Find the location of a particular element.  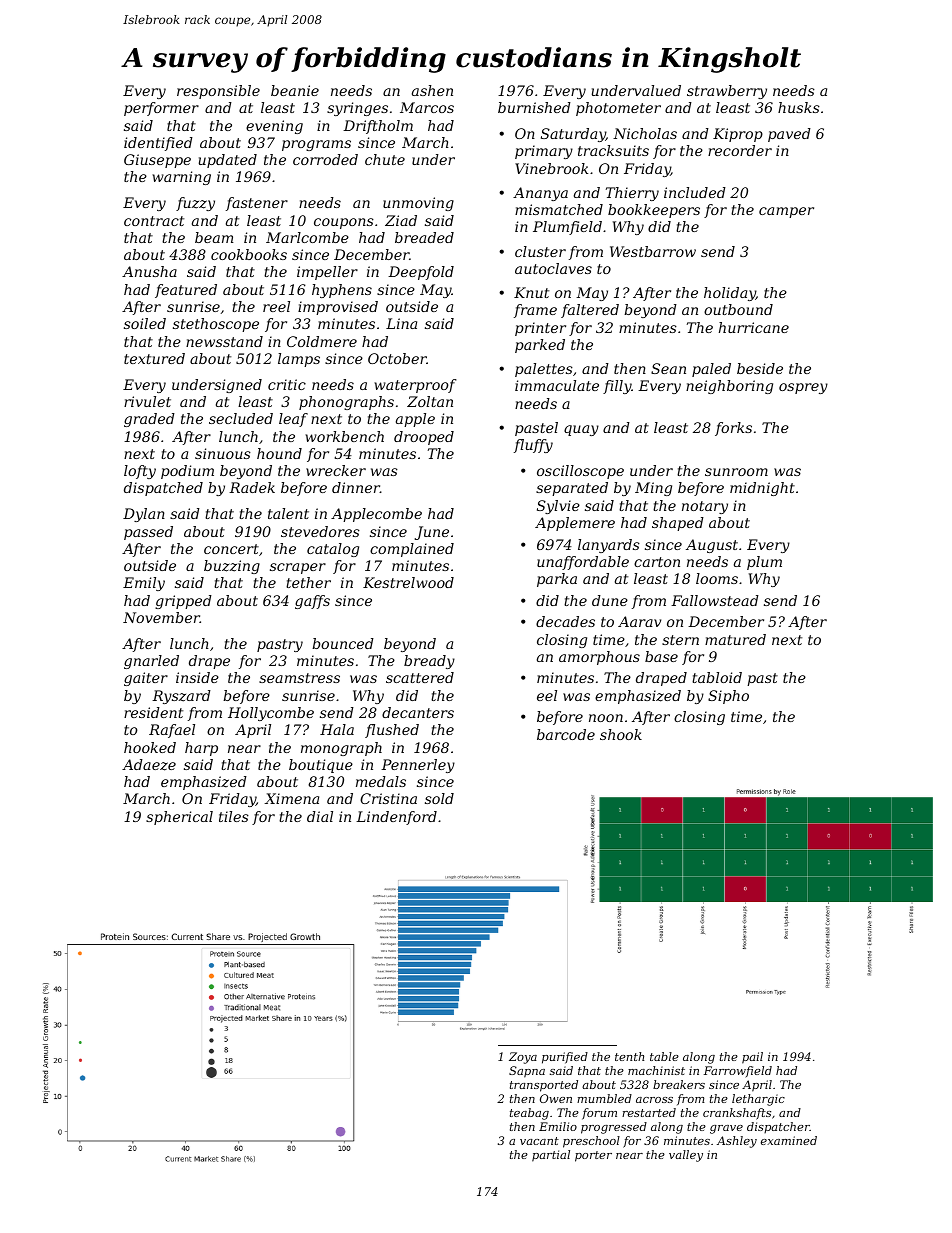

dial is located at coordinates (320, 816).
